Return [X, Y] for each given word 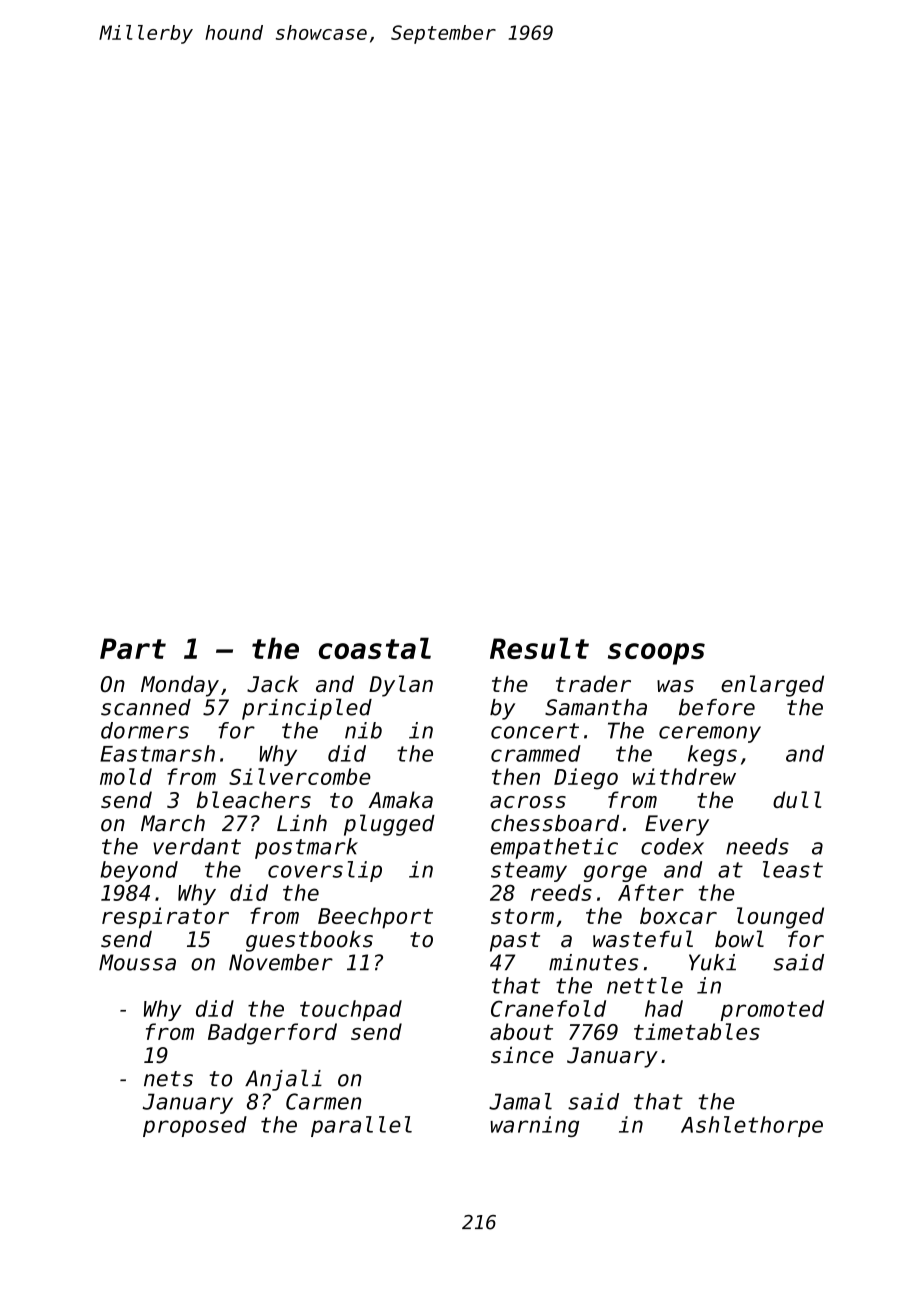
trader [593, 684]
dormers [145, 730]
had [664, 1008]
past [515, 942]
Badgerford [272, 1034]
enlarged [772, 686]
